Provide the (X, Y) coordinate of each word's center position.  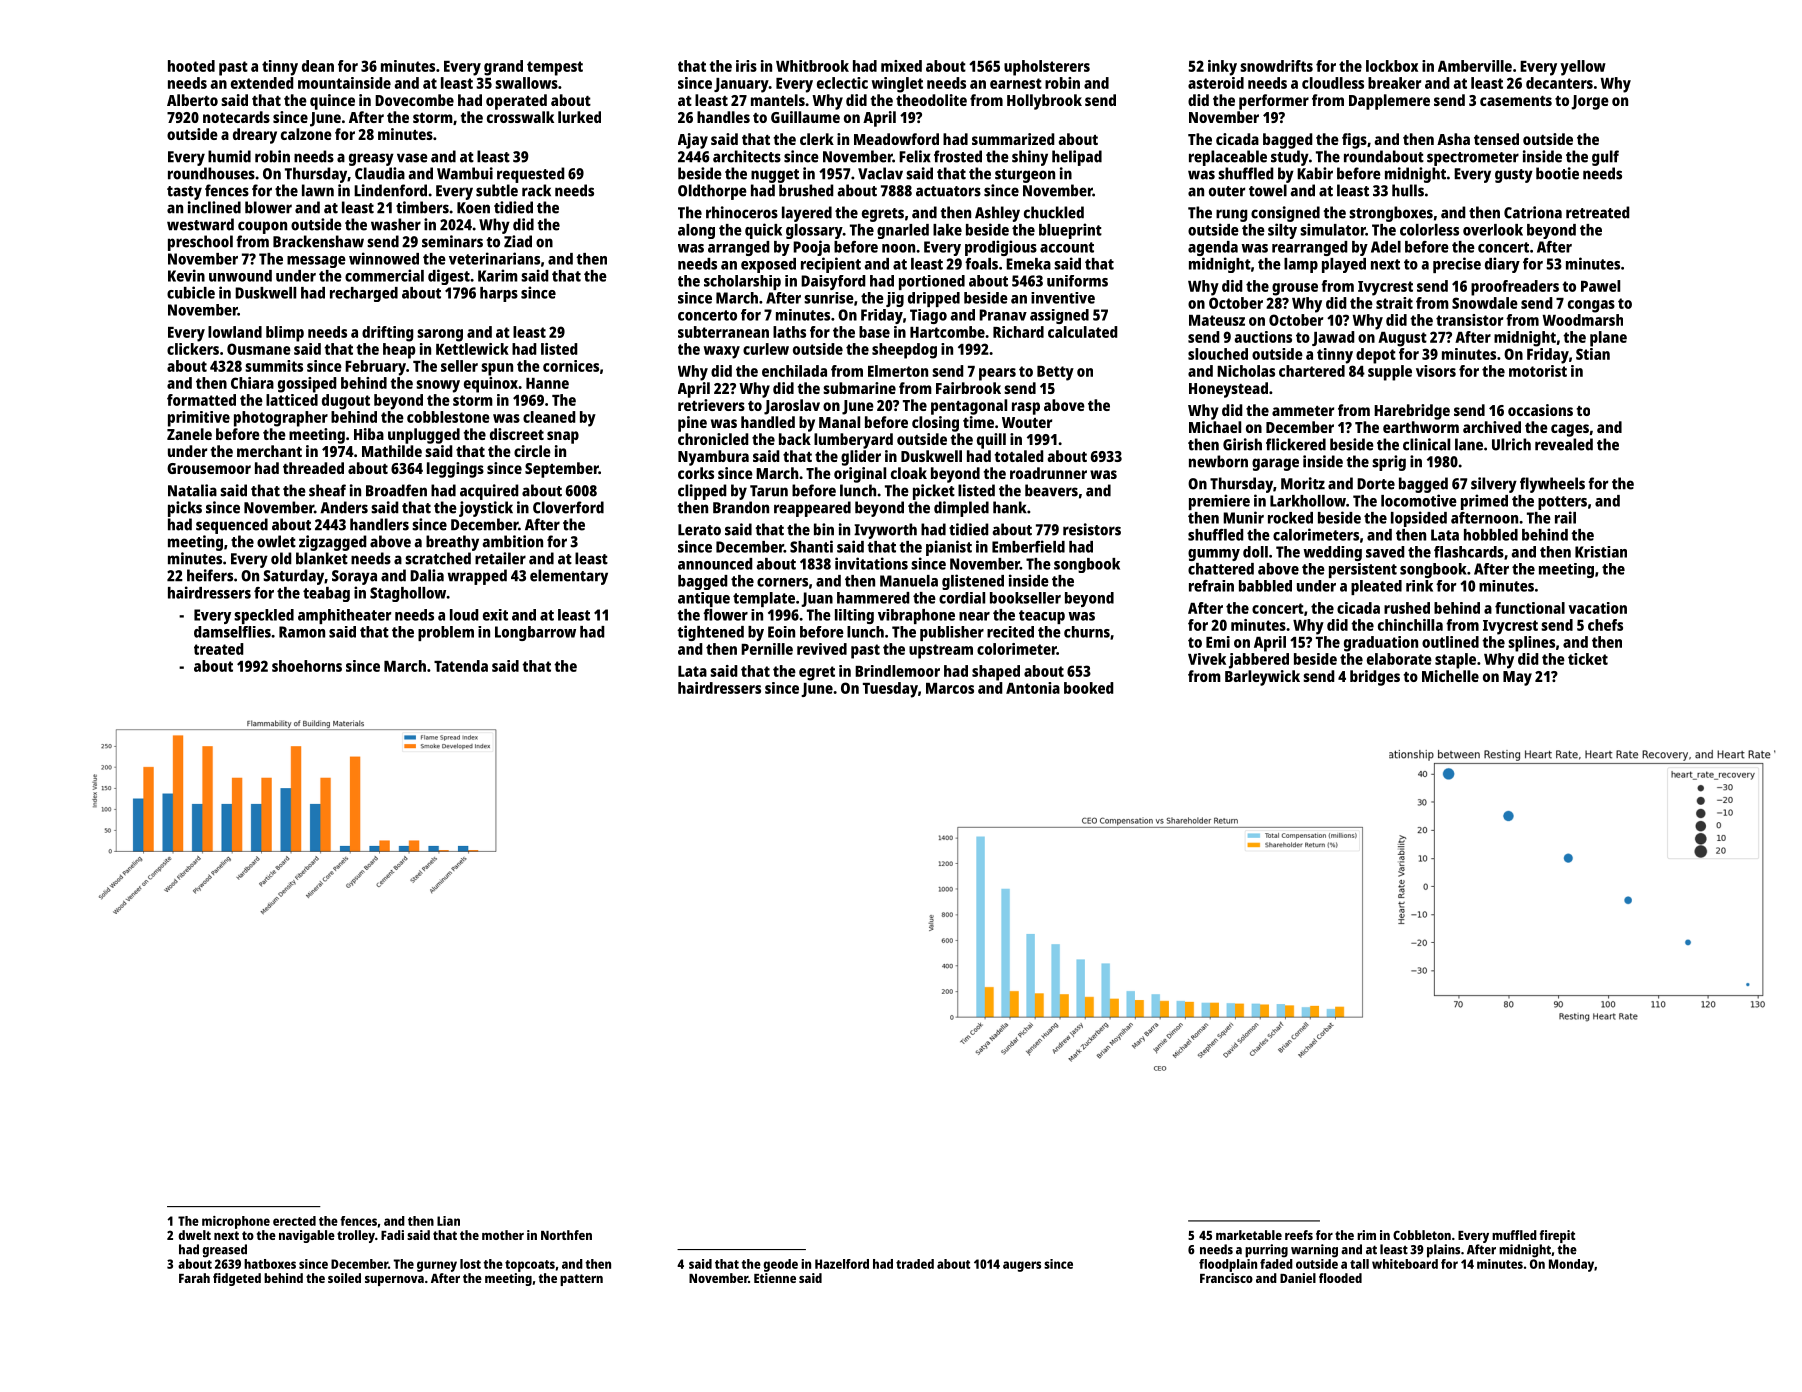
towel (1268, 190)
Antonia (1033, 688)
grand (503, 68)
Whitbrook (812, 66)
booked (1089, 688)
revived (822, 649)
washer (396, 224)
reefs (1299, 1235)
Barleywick (1262, 678)
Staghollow (408, 594)
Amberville (1475, 66)
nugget (775, 176)
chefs (1605, 625)
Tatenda (461, 666)
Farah (194, 1278)
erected (294, 1221)
